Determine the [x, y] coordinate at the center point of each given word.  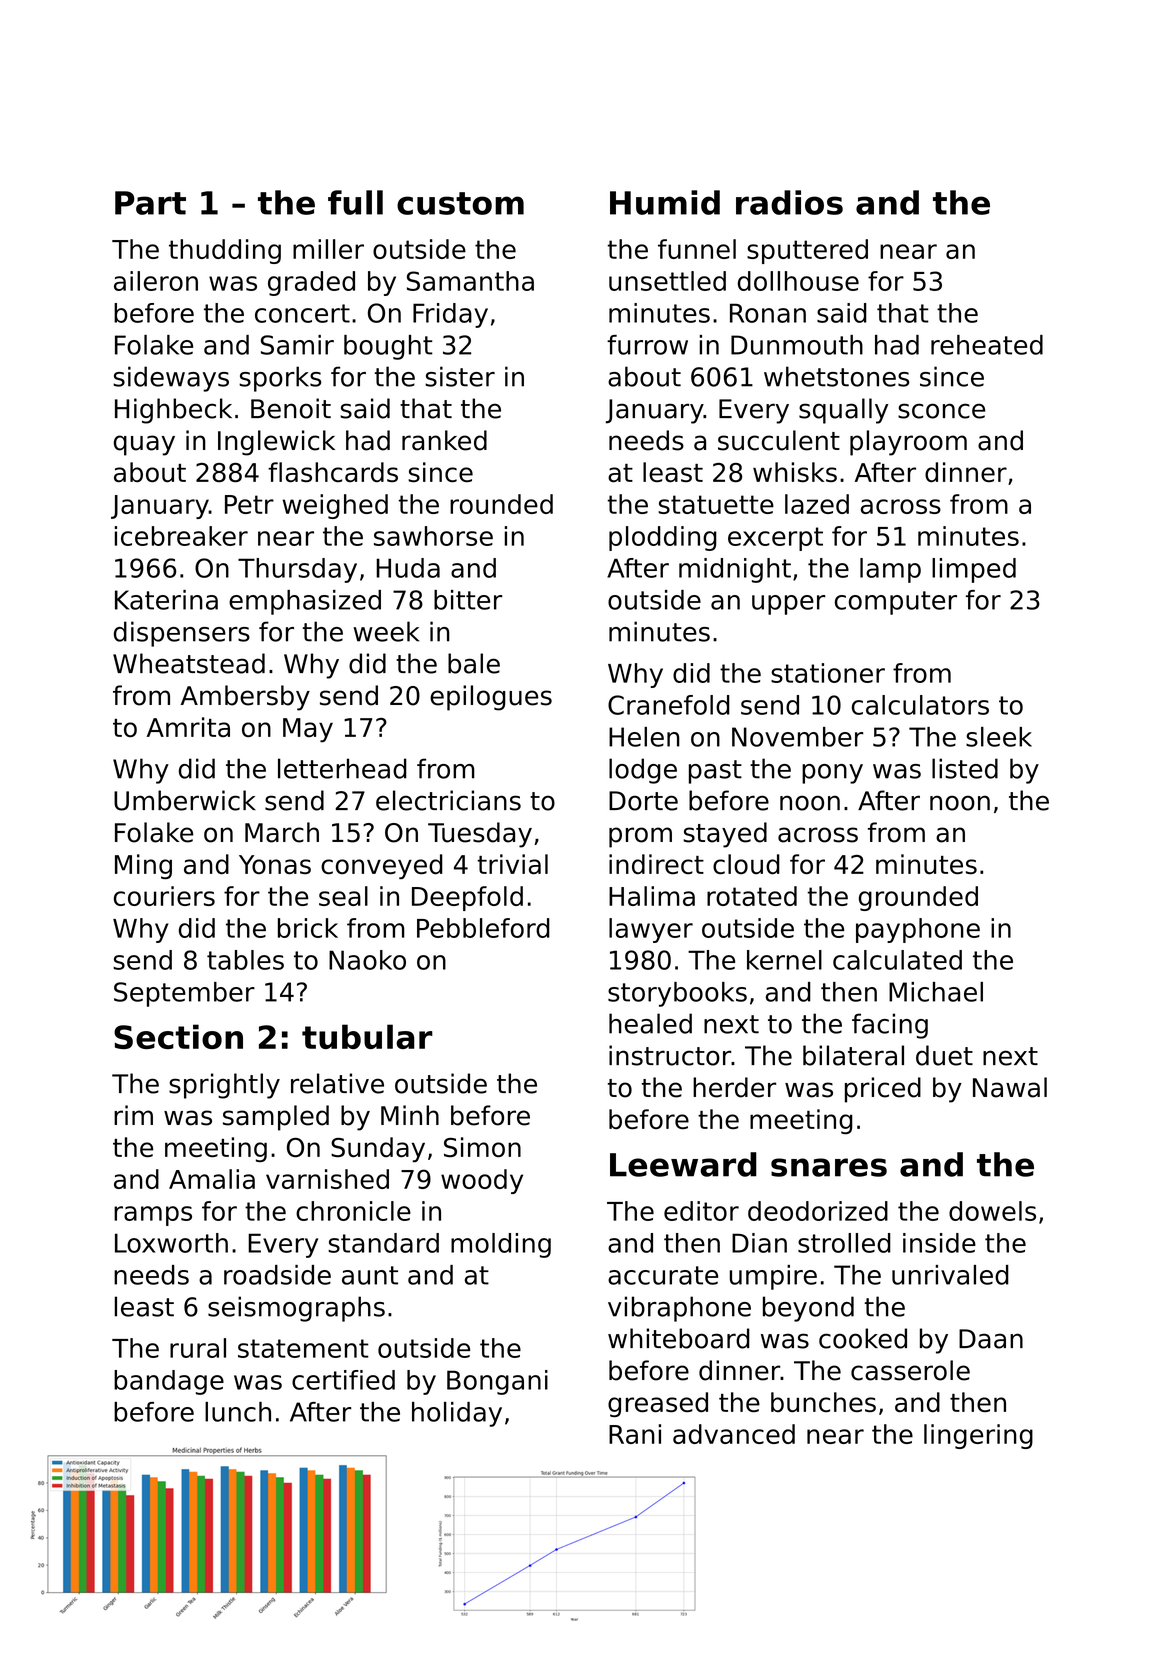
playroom [908, 443]
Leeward [683, 1164]
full [355, 202]
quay [144, 445]
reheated [987, 345]
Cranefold [669, 705]
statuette [716, 504]
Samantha [470, 281]
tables [245, 960]
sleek [999, 737]
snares [829, 1167]
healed [650, 1023]
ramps [153, 1216]
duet [944, 1055]
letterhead [342, 768]
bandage [169, 1382]
